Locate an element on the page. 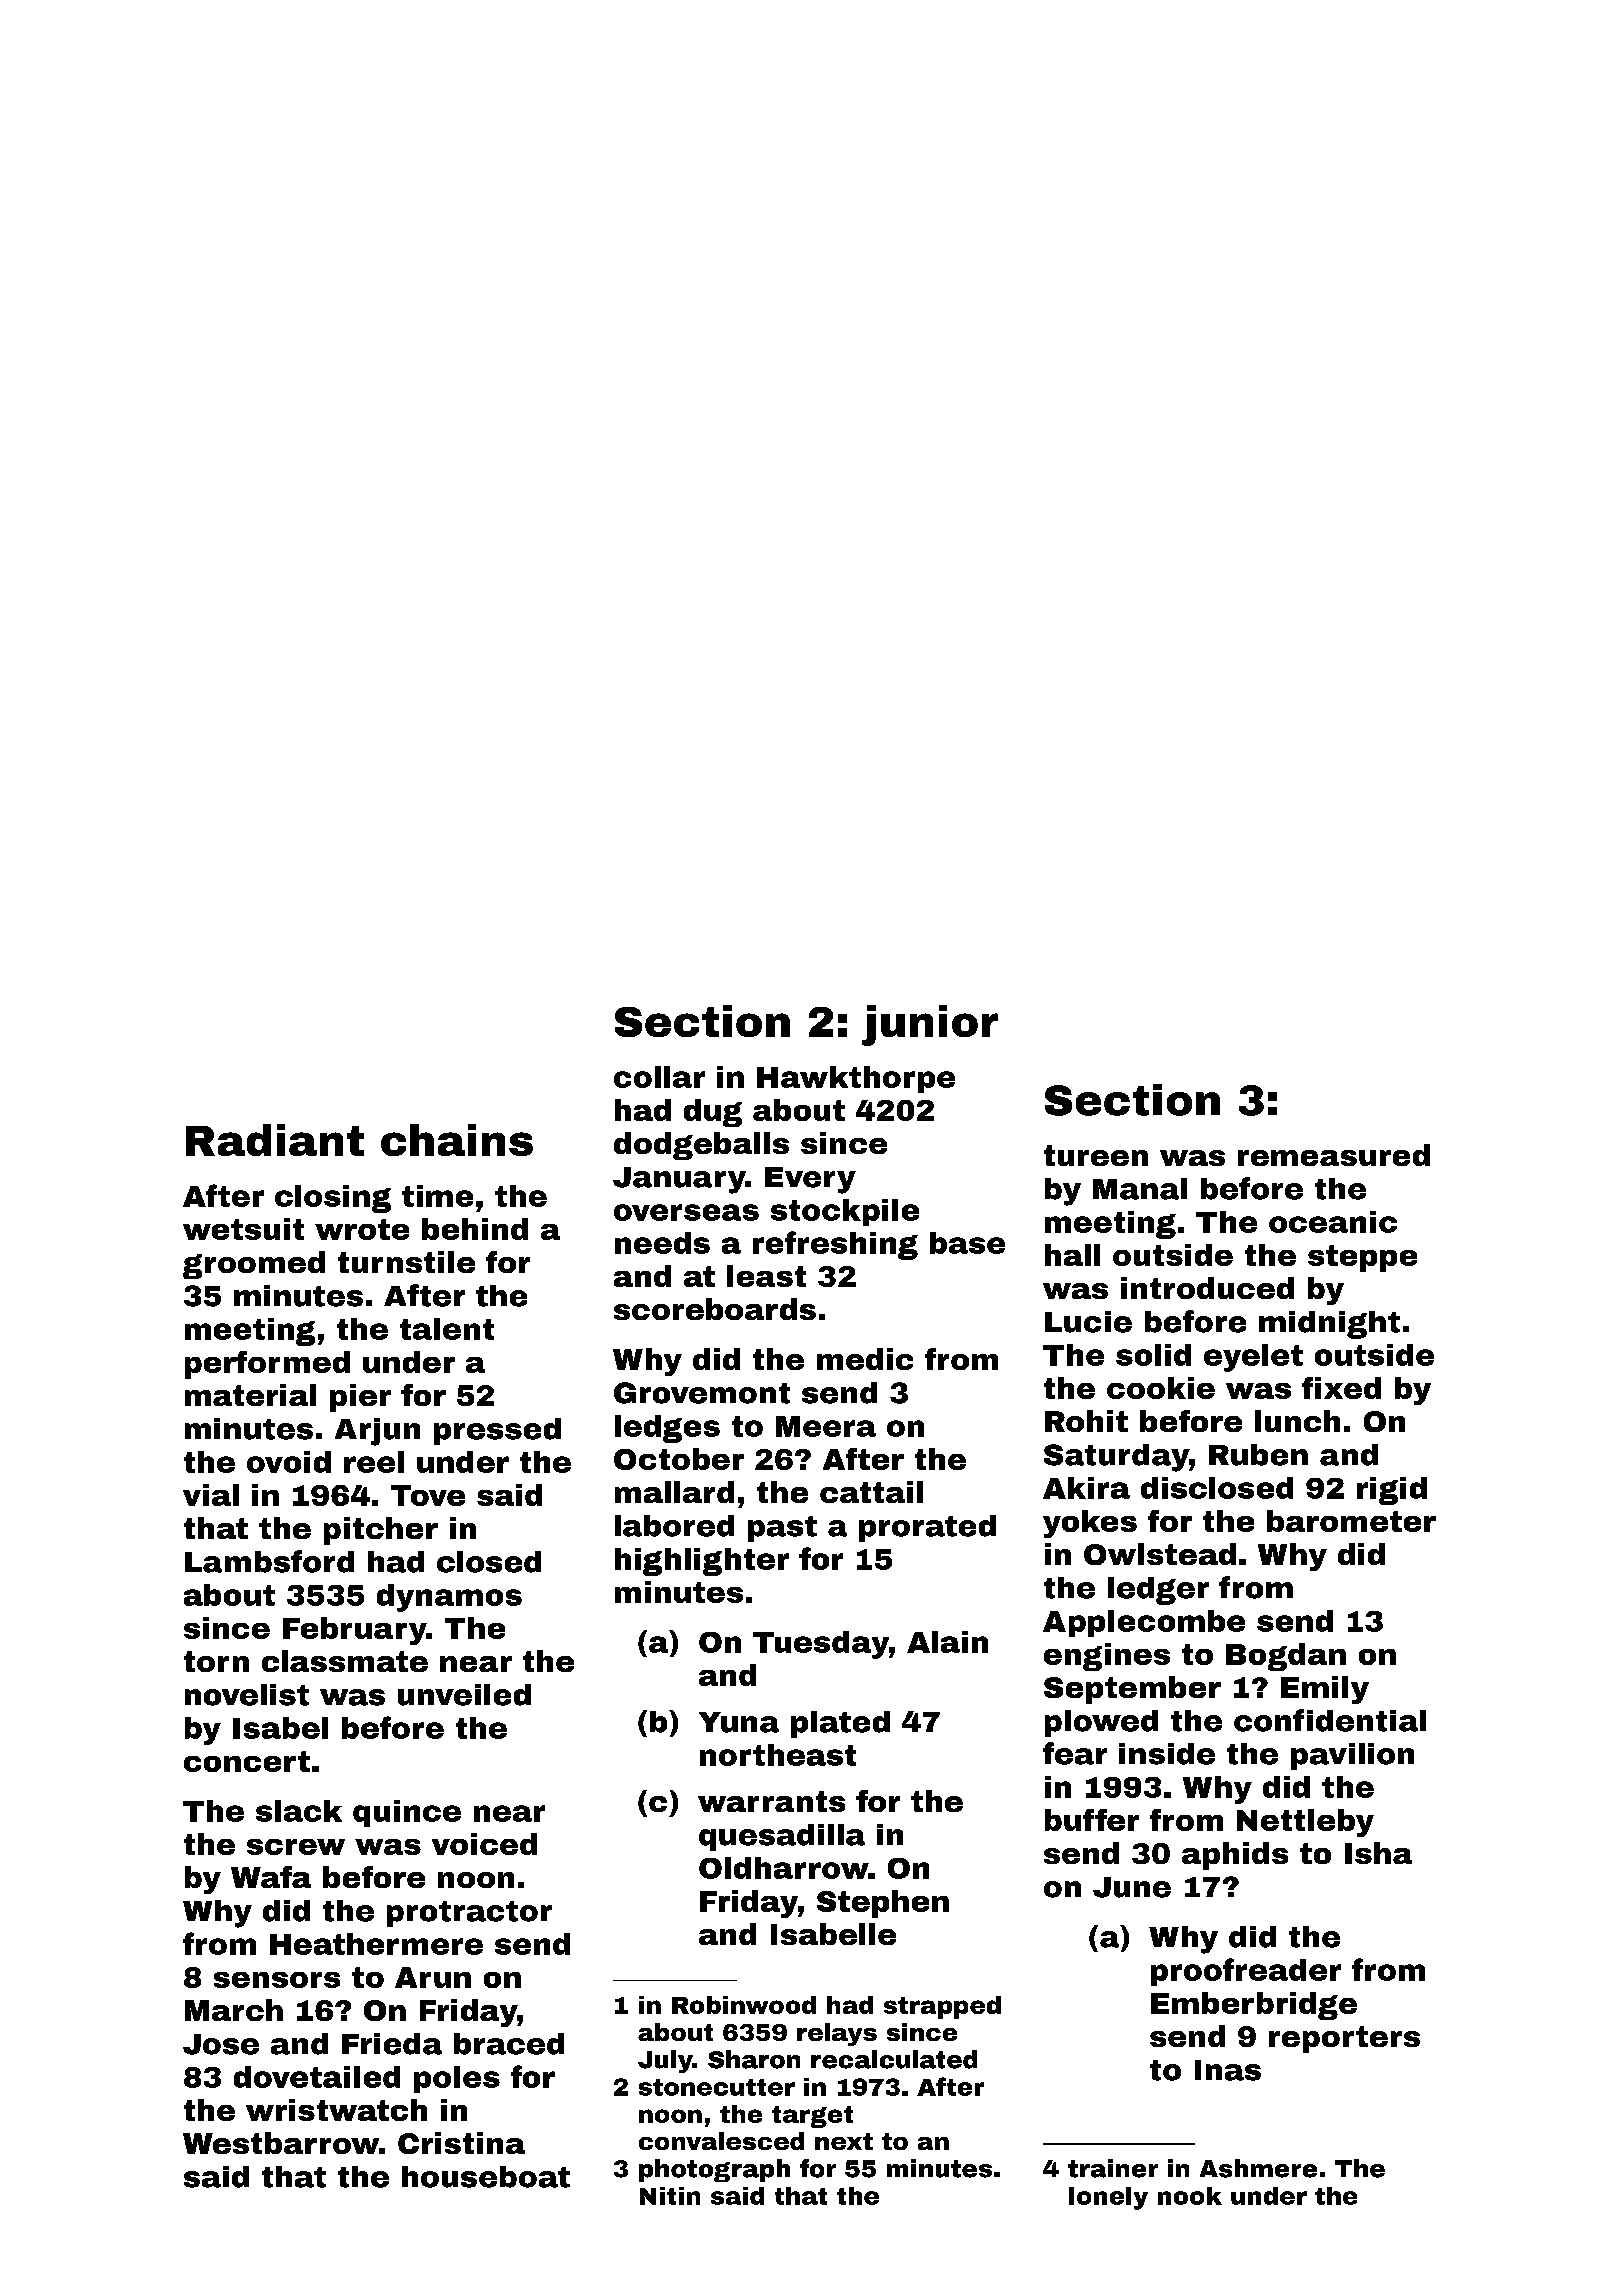  warrants is located at coordinates (771, 1801).
